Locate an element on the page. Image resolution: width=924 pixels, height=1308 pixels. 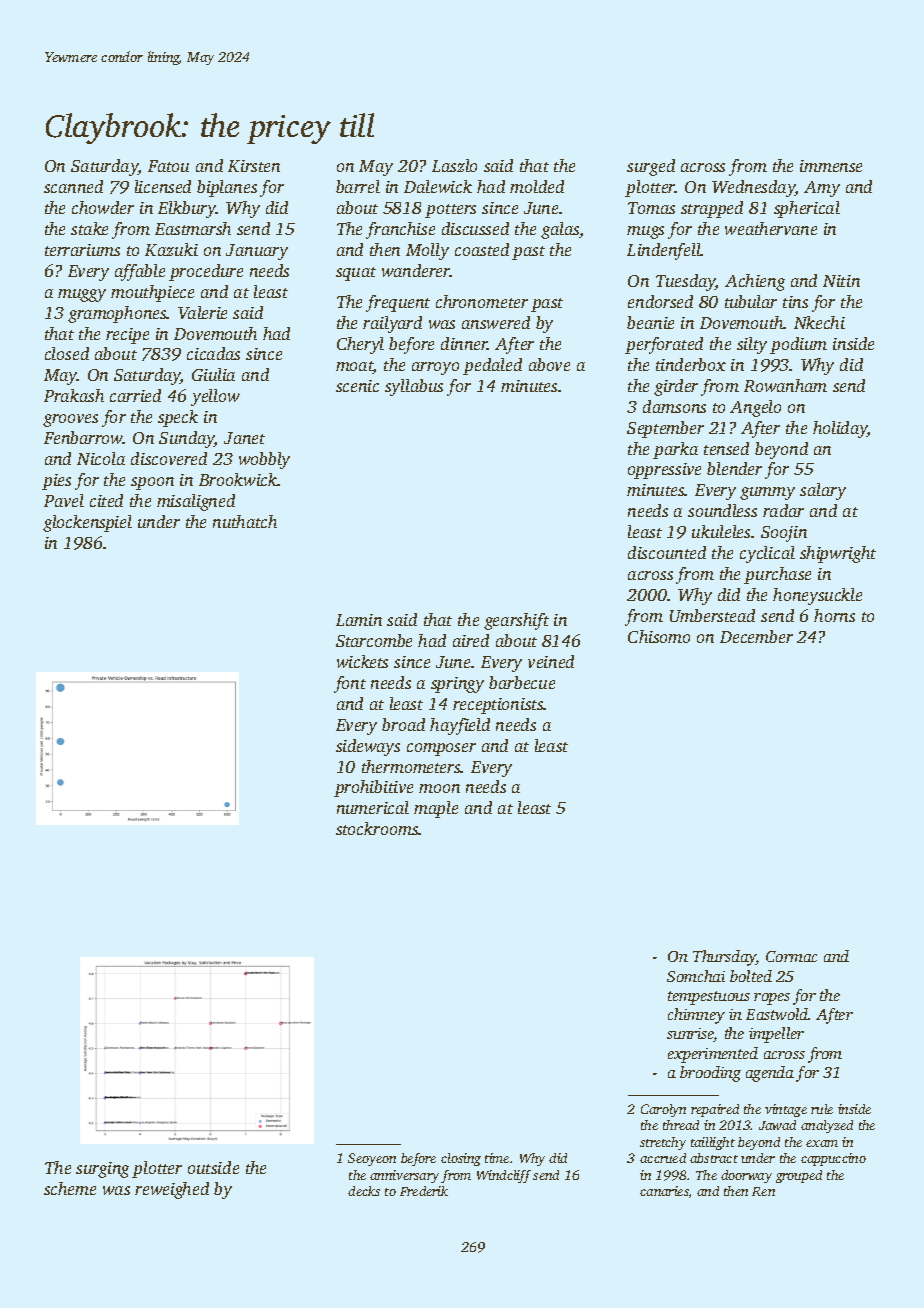
Ren is located at coordinates (763, 1191).
